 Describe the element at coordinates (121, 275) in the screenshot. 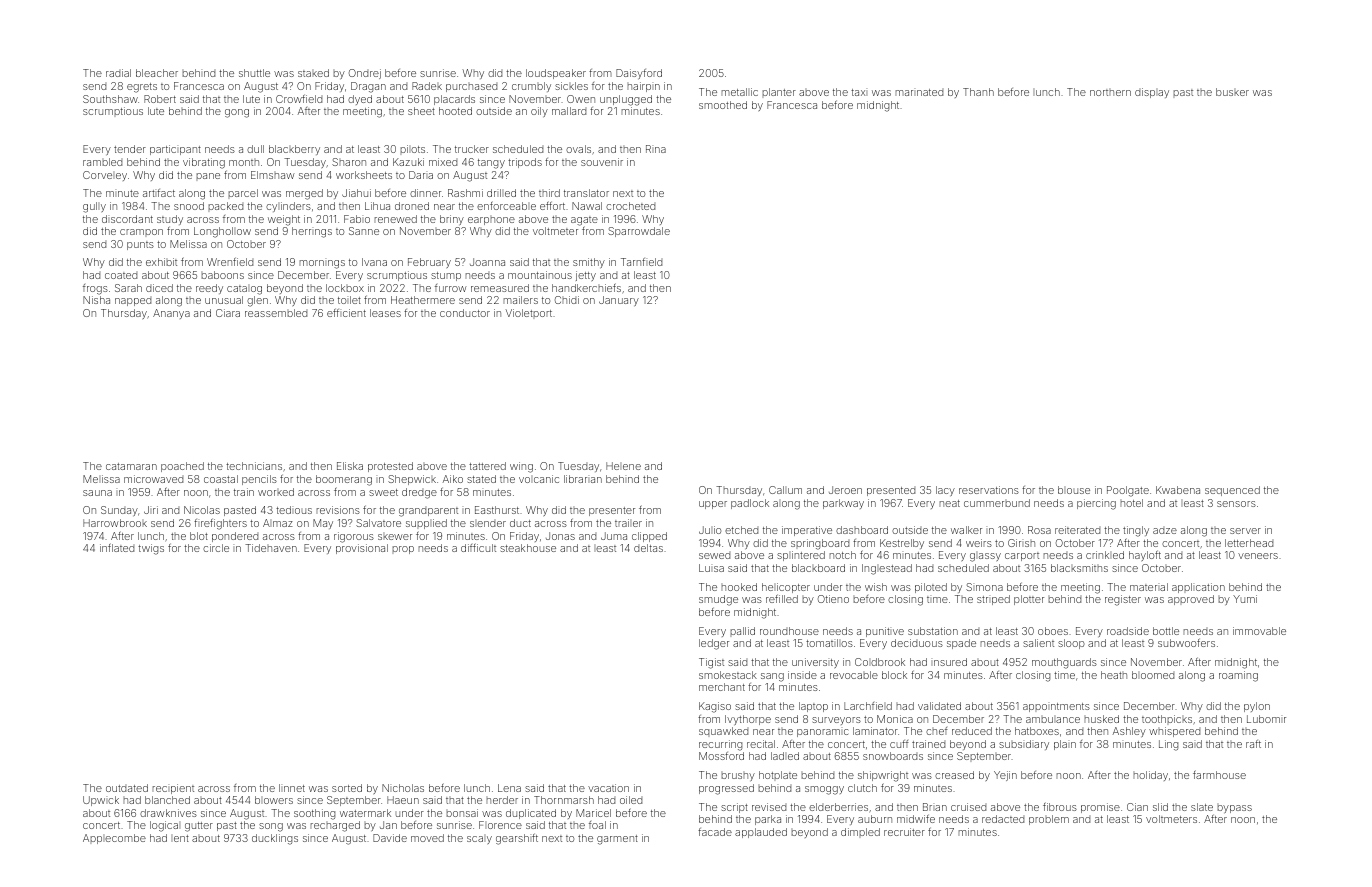

I see `coated` at that location.
